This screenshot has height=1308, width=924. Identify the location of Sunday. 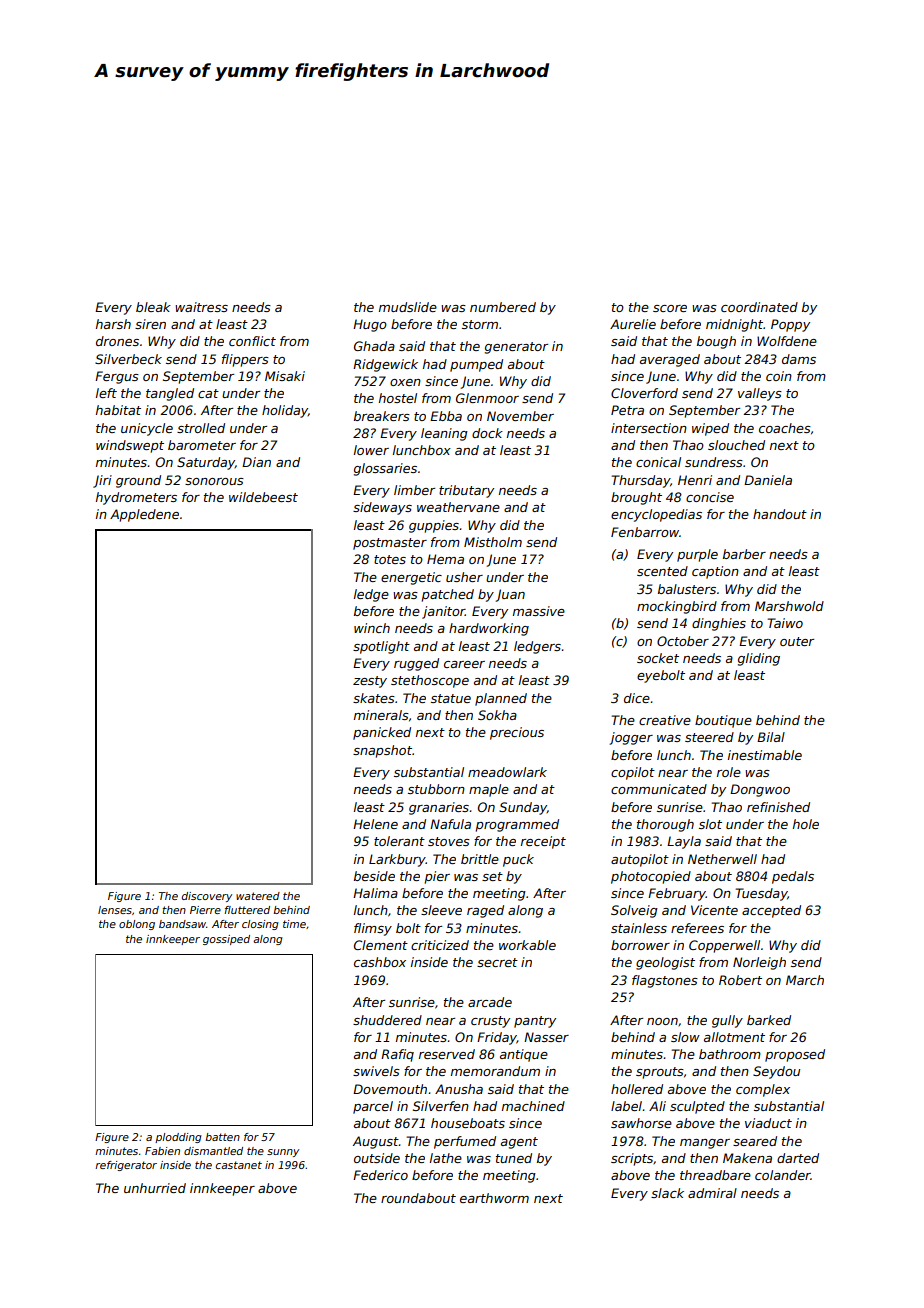
(523, 808).
